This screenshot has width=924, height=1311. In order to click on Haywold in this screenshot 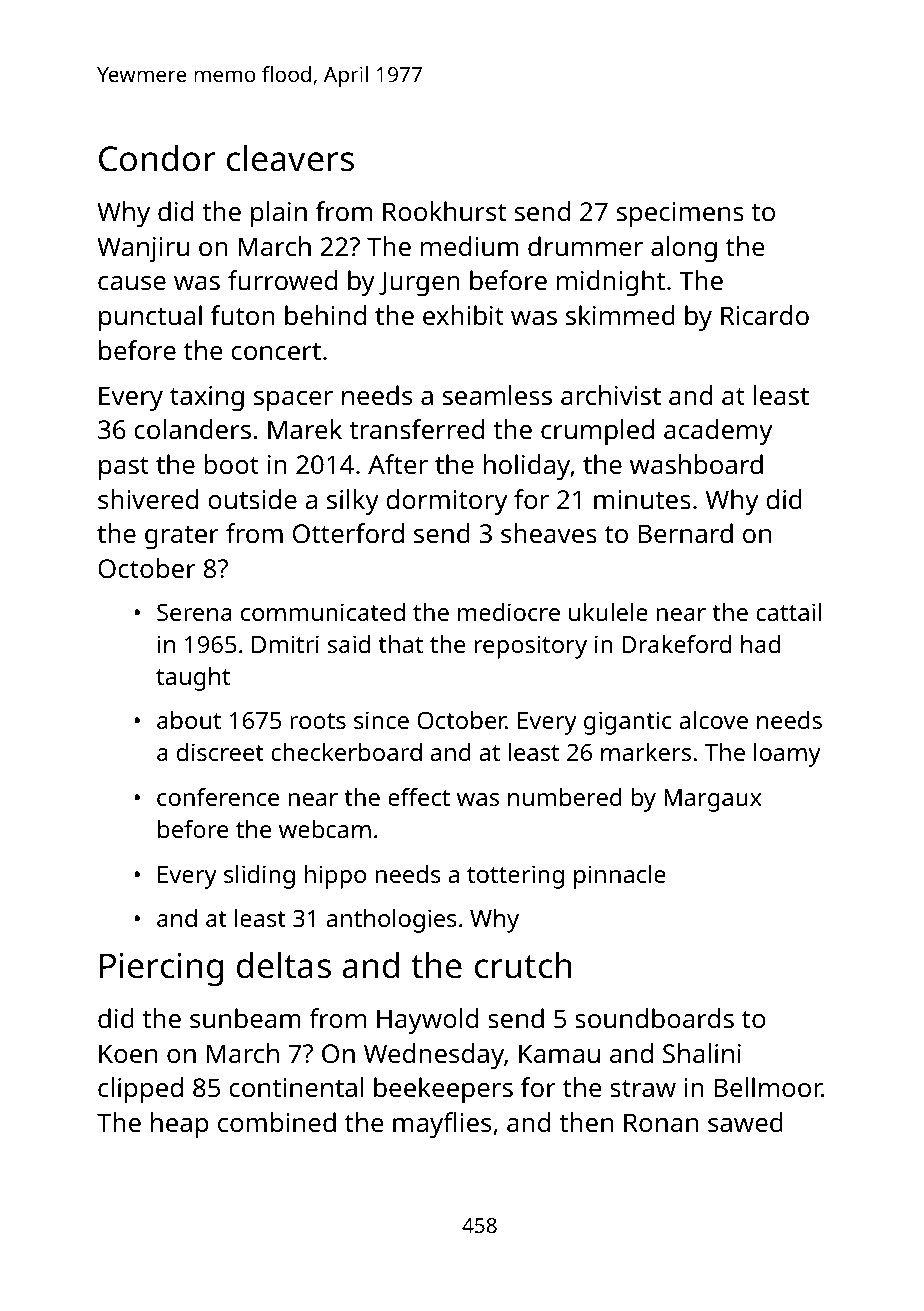, I will do `click(427, 1021)`.
